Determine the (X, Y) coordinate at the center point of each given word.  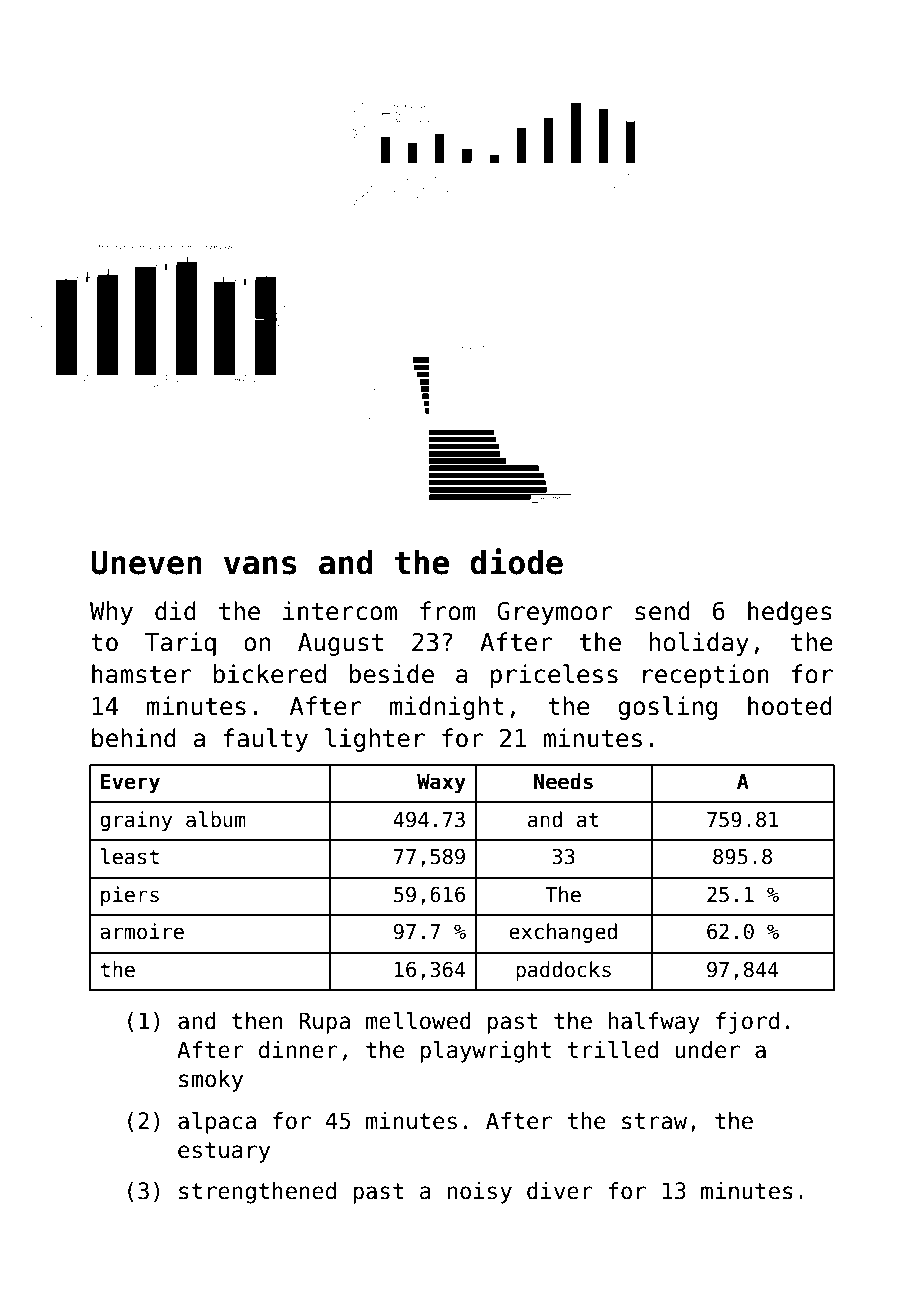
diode (516, 561)
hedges (790, 613)
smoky (211, 1081)
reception (706, 676)
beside (392, 674)
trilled (612, 1050)
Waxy (441, 783)
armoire (142, 931)
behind (134, 738)
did (175, 611)
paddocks (563, 971)
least (130, 856)
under (707, 1050)
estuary (224, 1152)
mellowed (418, 1021)
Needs (563, 781)
